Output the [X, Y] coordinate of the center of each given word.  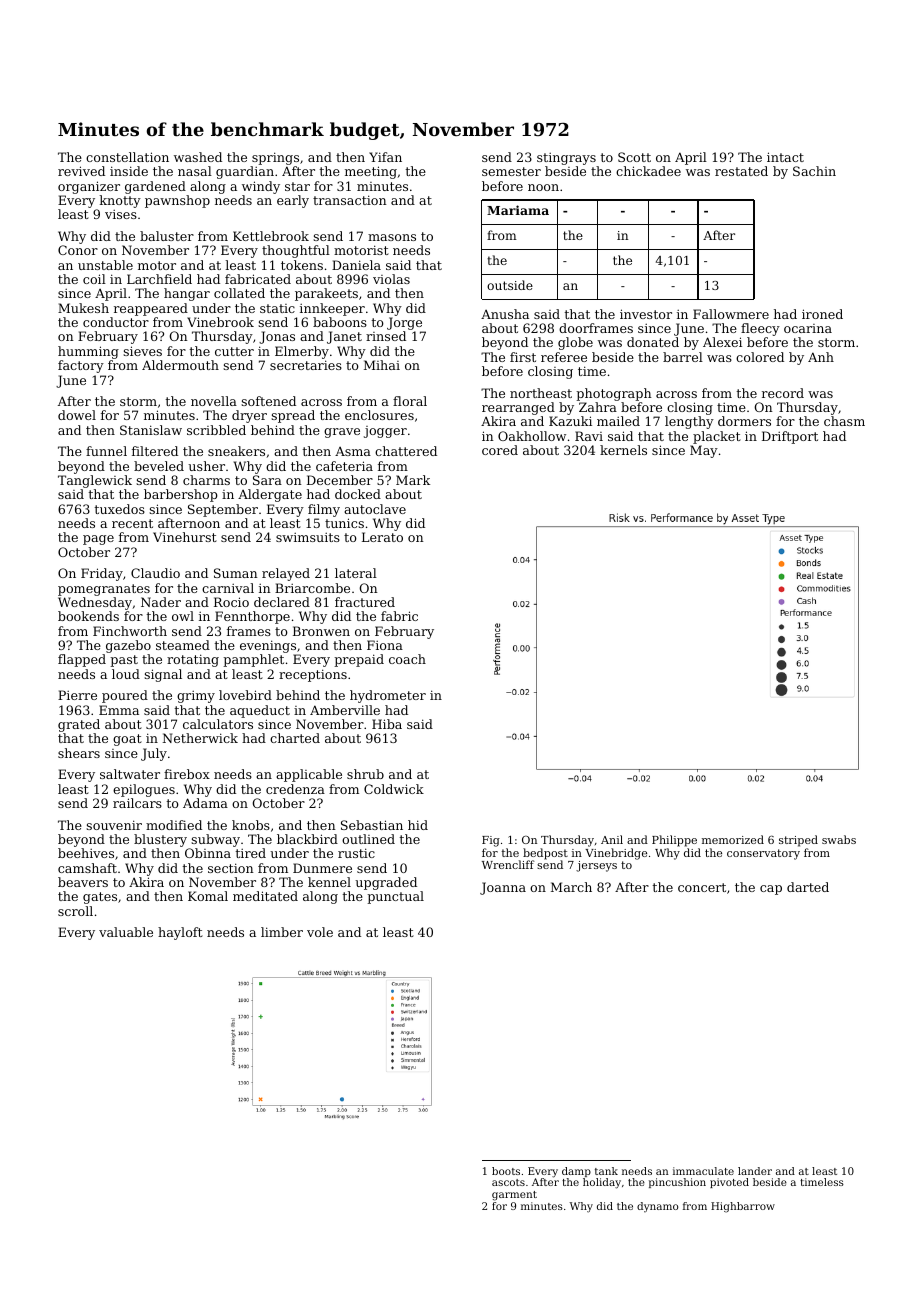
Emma [119, 710]
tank [606, 1171]
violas [391, 279]
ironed [822, 314]
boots [506, 1171]
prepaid [359, 660]
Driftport [790, 437]
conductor [116, 322]
